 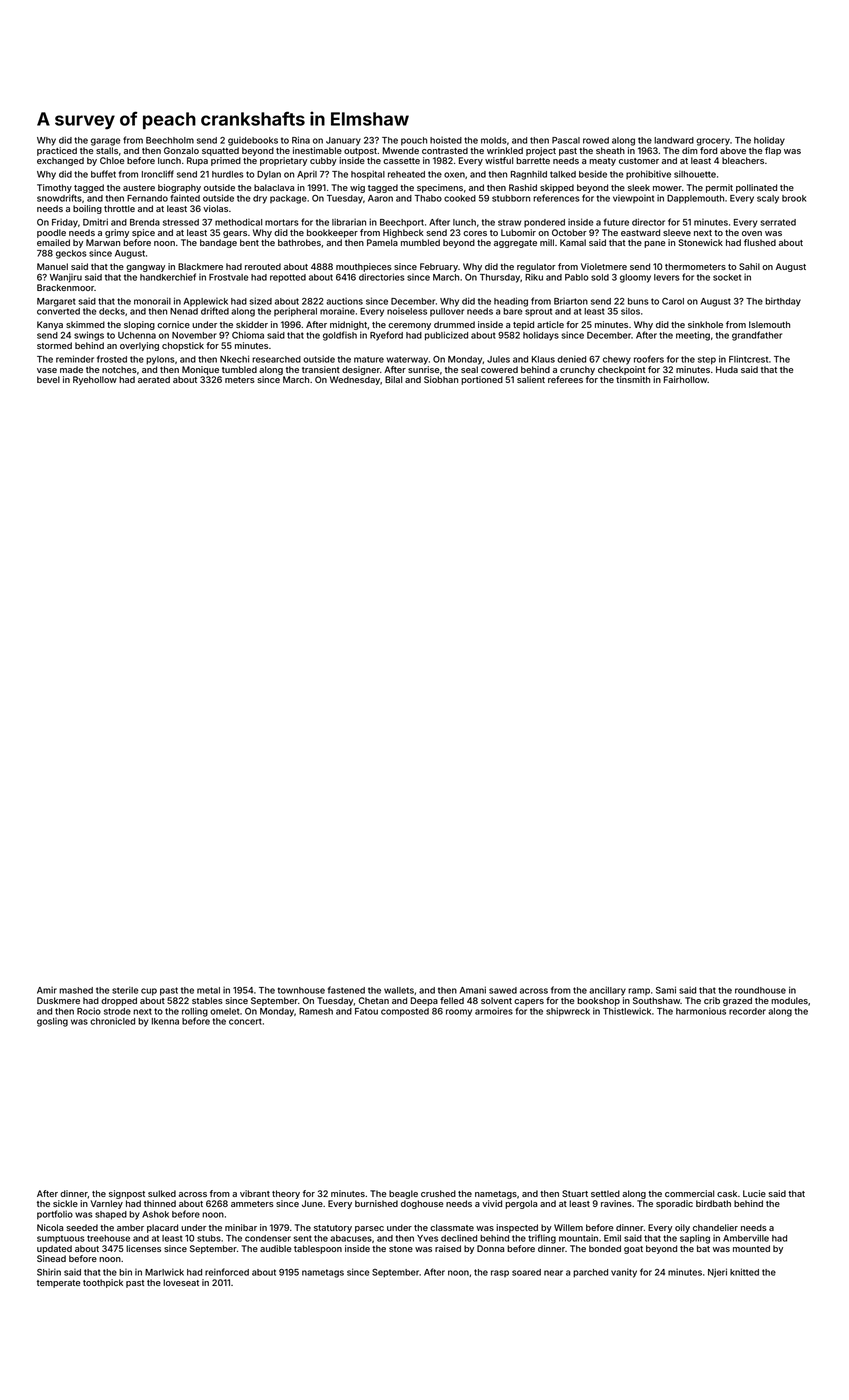 What do you see at coordinates (366, 1011) in the screenshot?
I see `Fatou` at bounding box center [366, 1011].
